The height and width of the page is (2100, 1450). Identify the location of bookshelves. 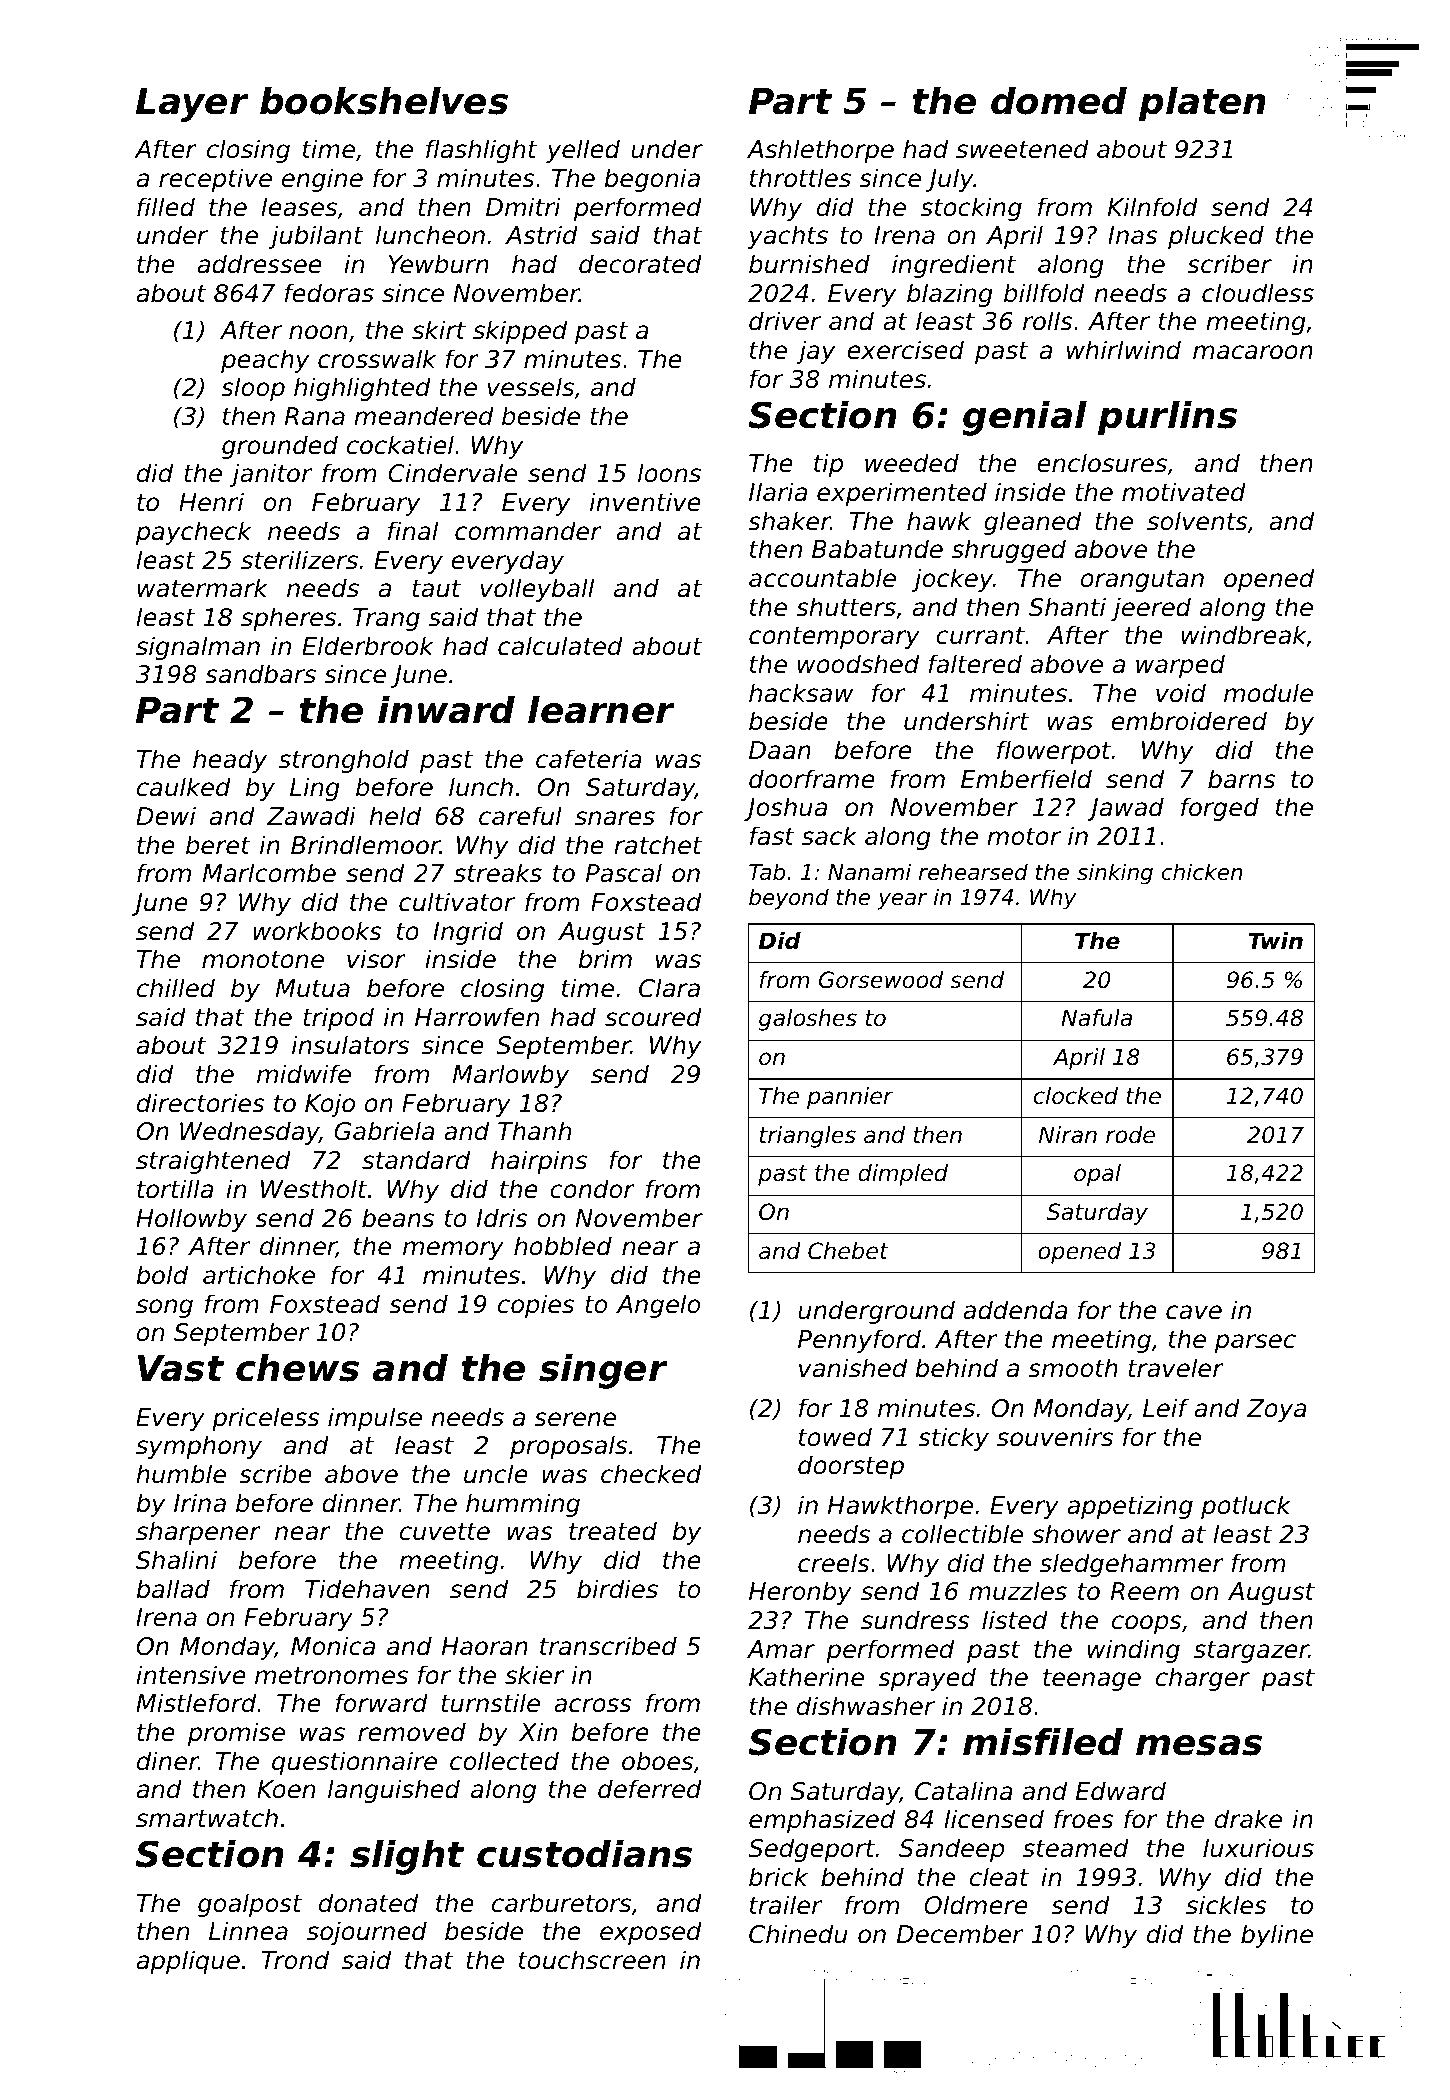
(384, 101).
